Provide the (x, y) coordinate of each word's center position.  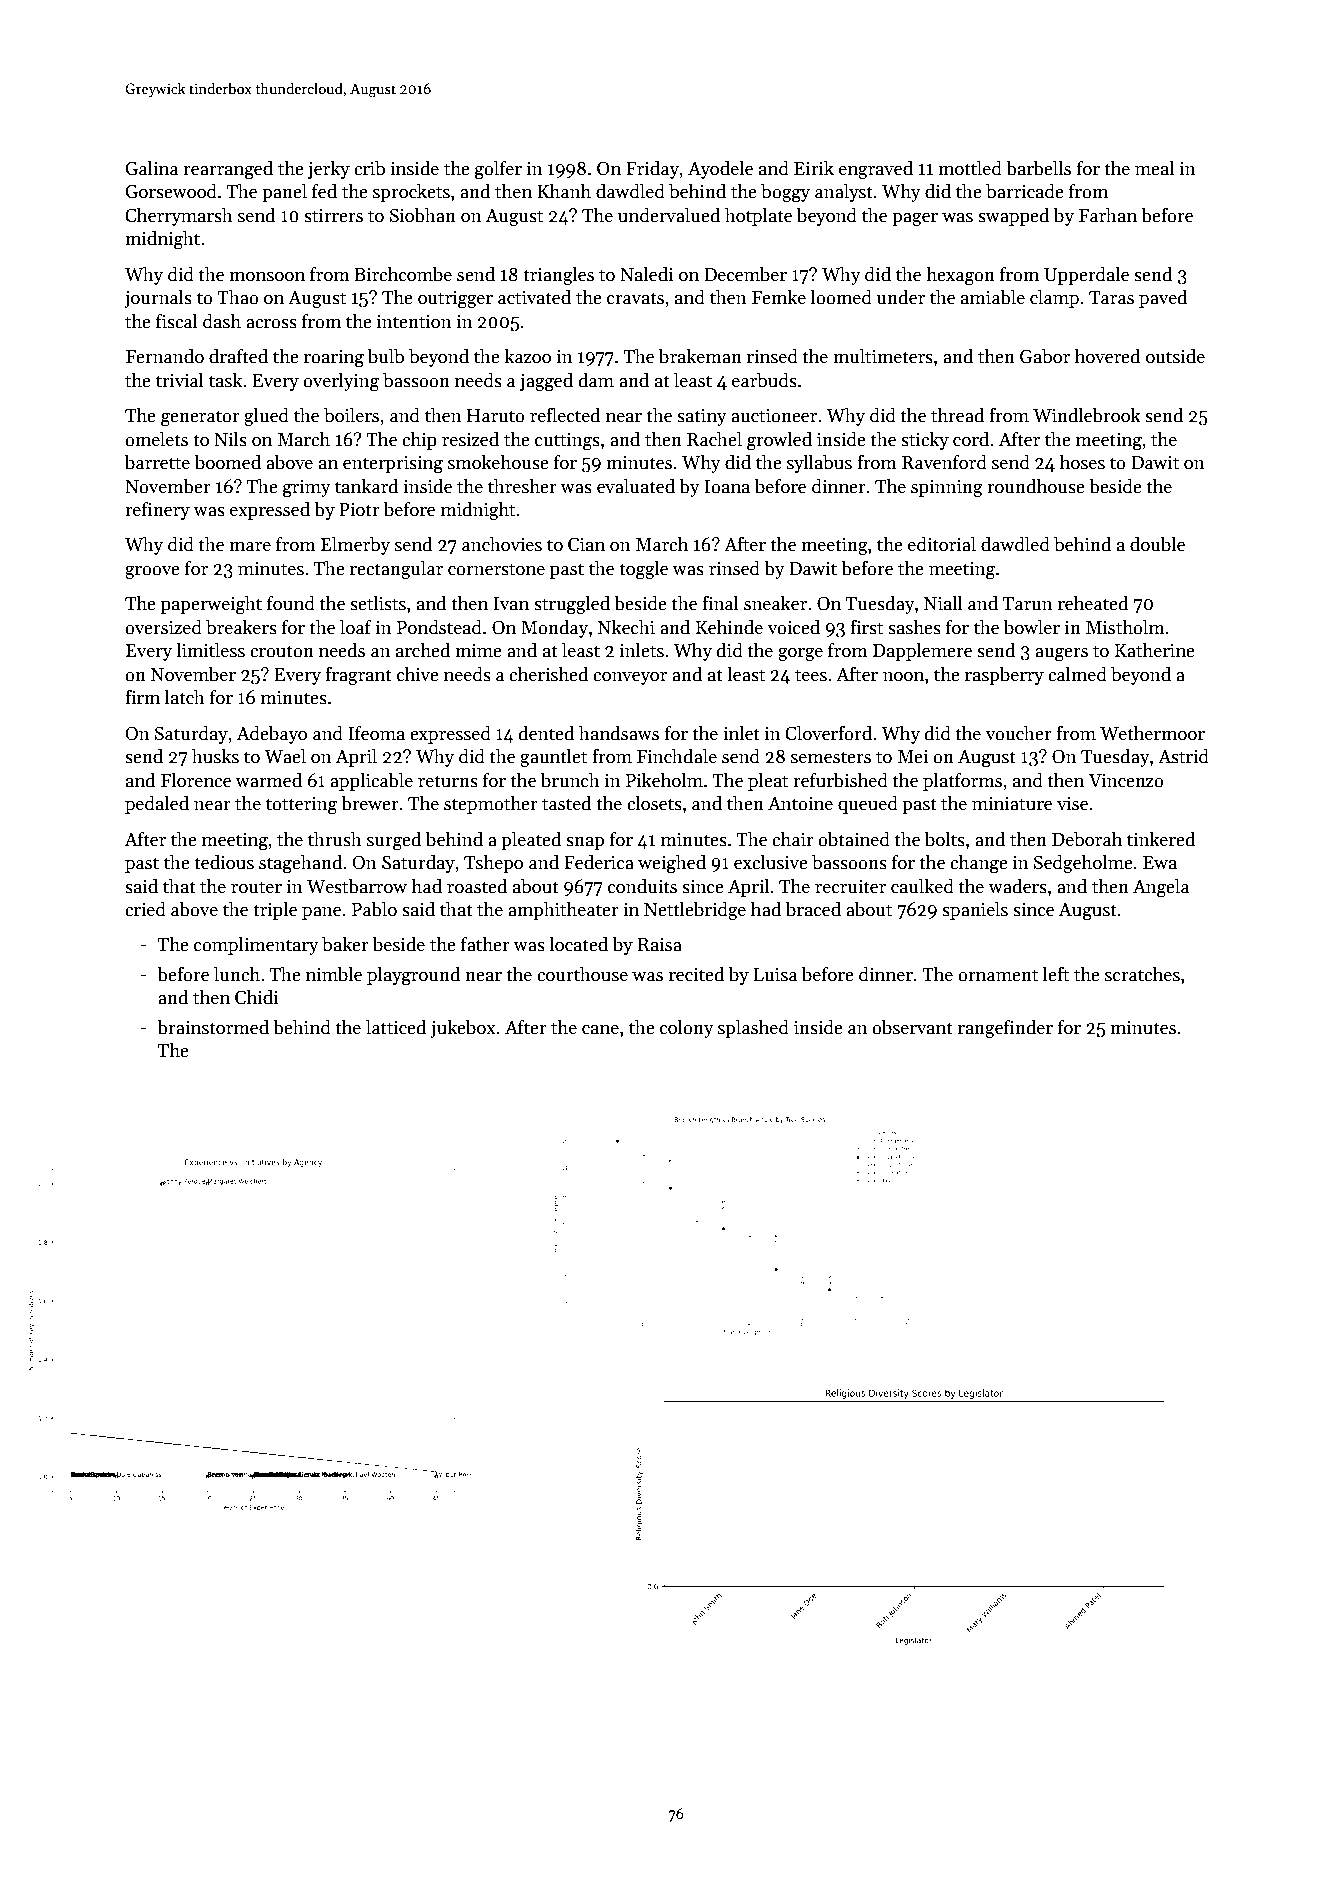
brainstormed (213, 1027)
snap (585, 843)
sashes (914, 627)
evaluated (636, 486)
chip (419, 441)
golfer (498, 170)
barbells (1038, 168)
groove (152, 573)
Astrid (1183, 756)
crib (369, 168)
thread (957, 415)
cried (145, 909)
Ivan (511, 604)
